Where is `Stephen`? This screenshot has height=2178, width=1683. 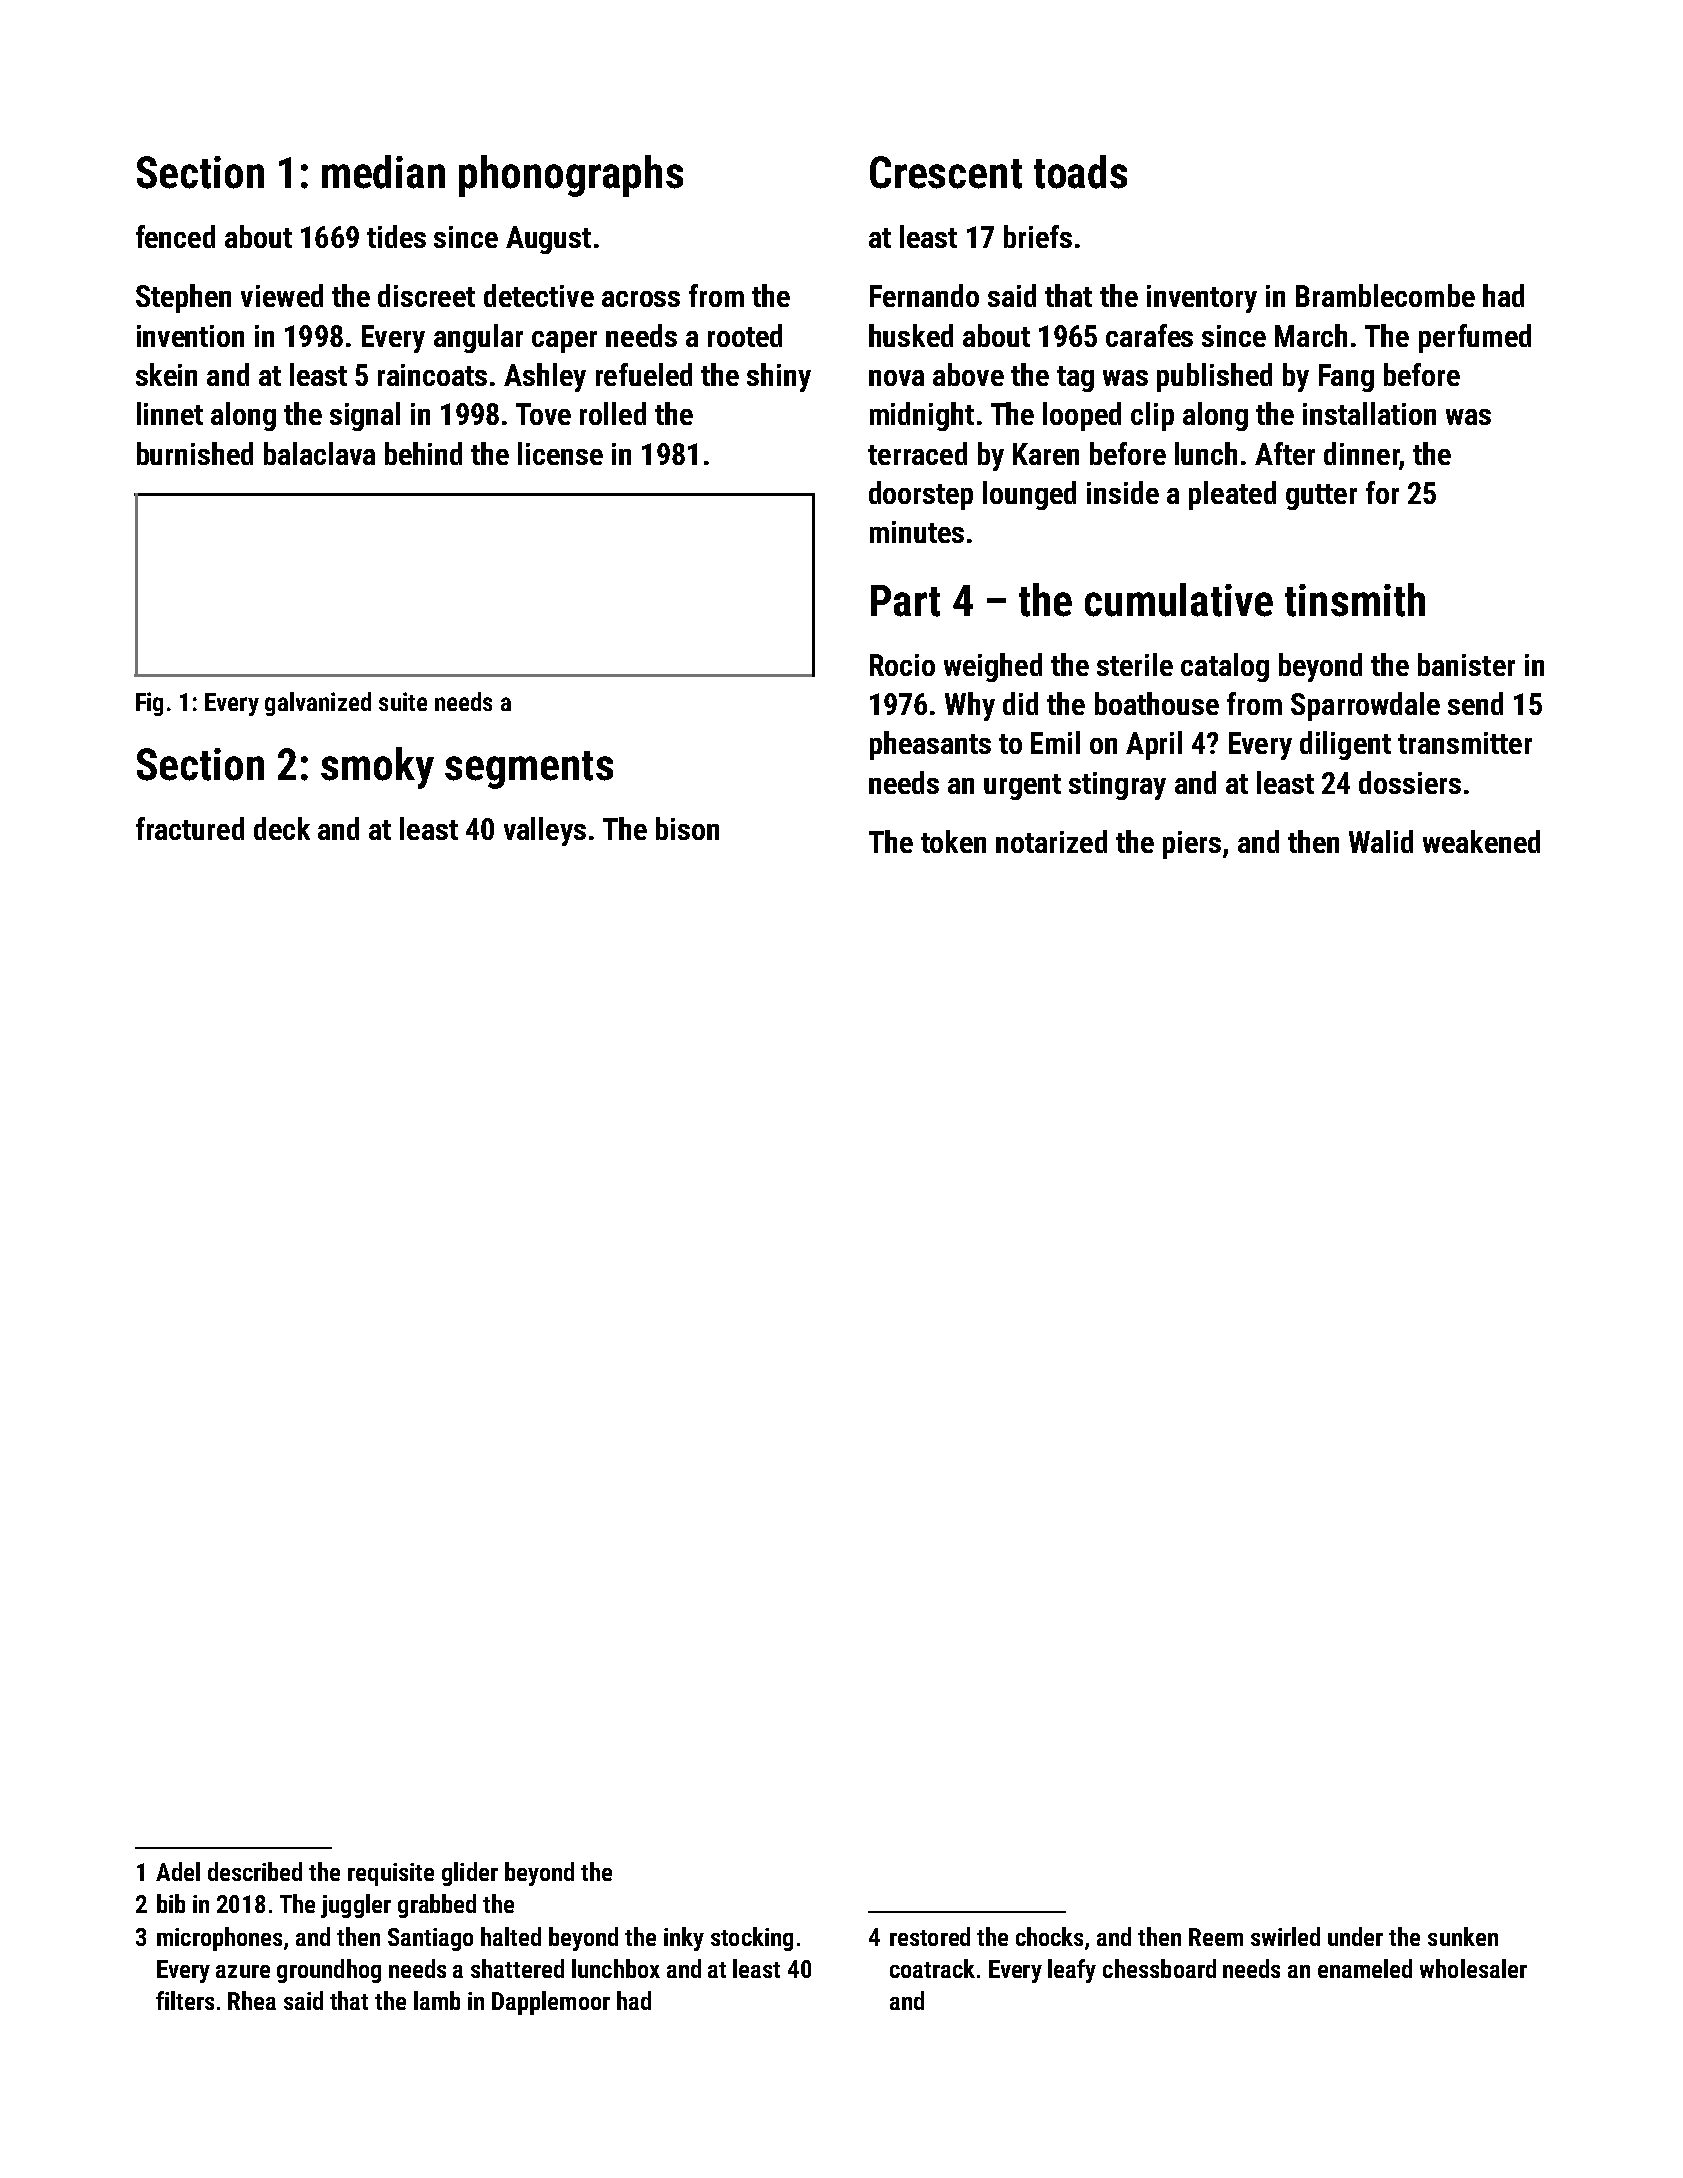 Stephen is located at coordinates (183, 298).
